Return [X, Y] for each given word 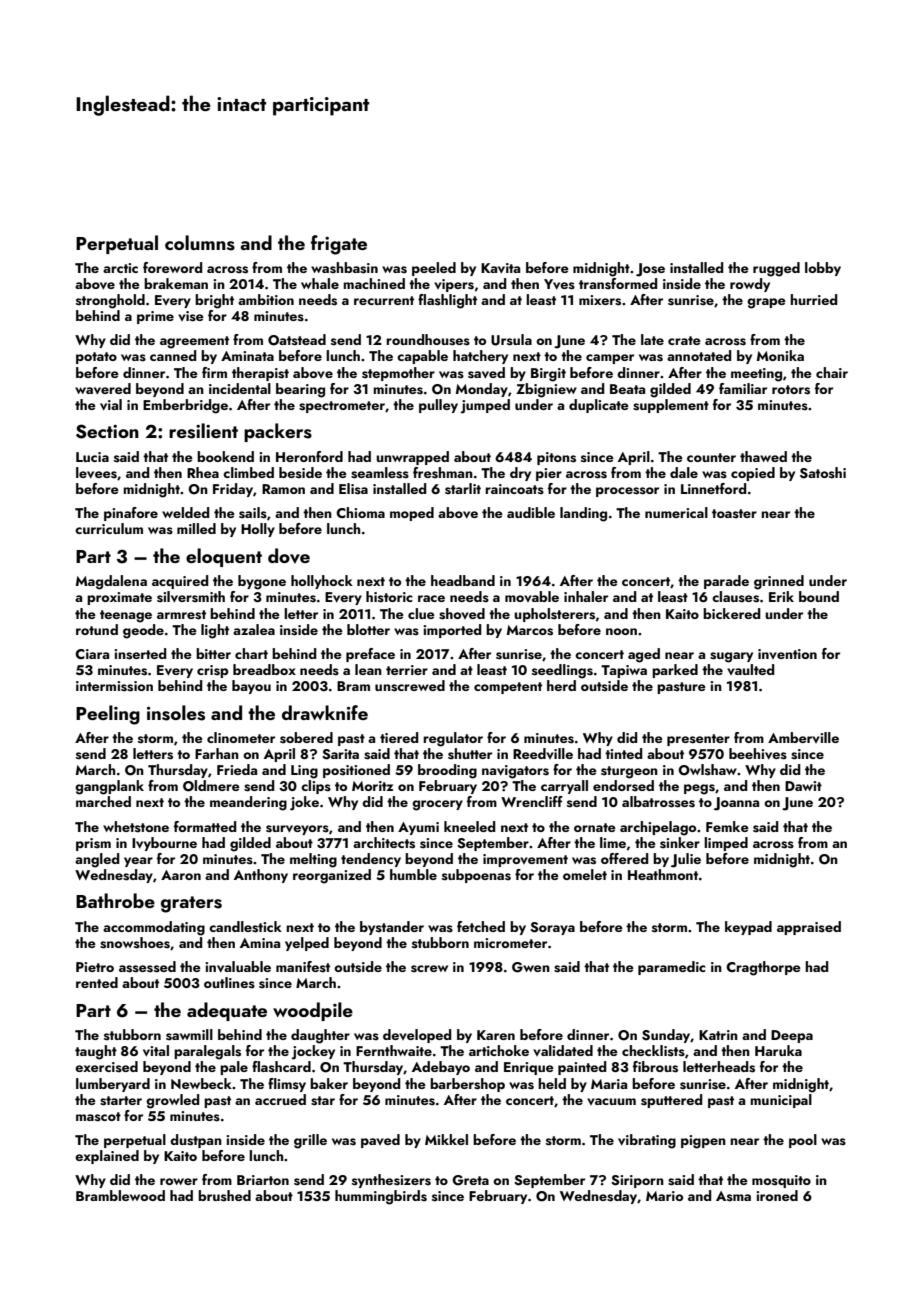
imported [452, 631]
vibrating [647, 1141]
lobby [823, 269]
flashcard [281, 1067]
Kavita [500, 268]
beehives [758, 754]
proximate [119, 598]
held [552, 1083]
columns [200, 243]
